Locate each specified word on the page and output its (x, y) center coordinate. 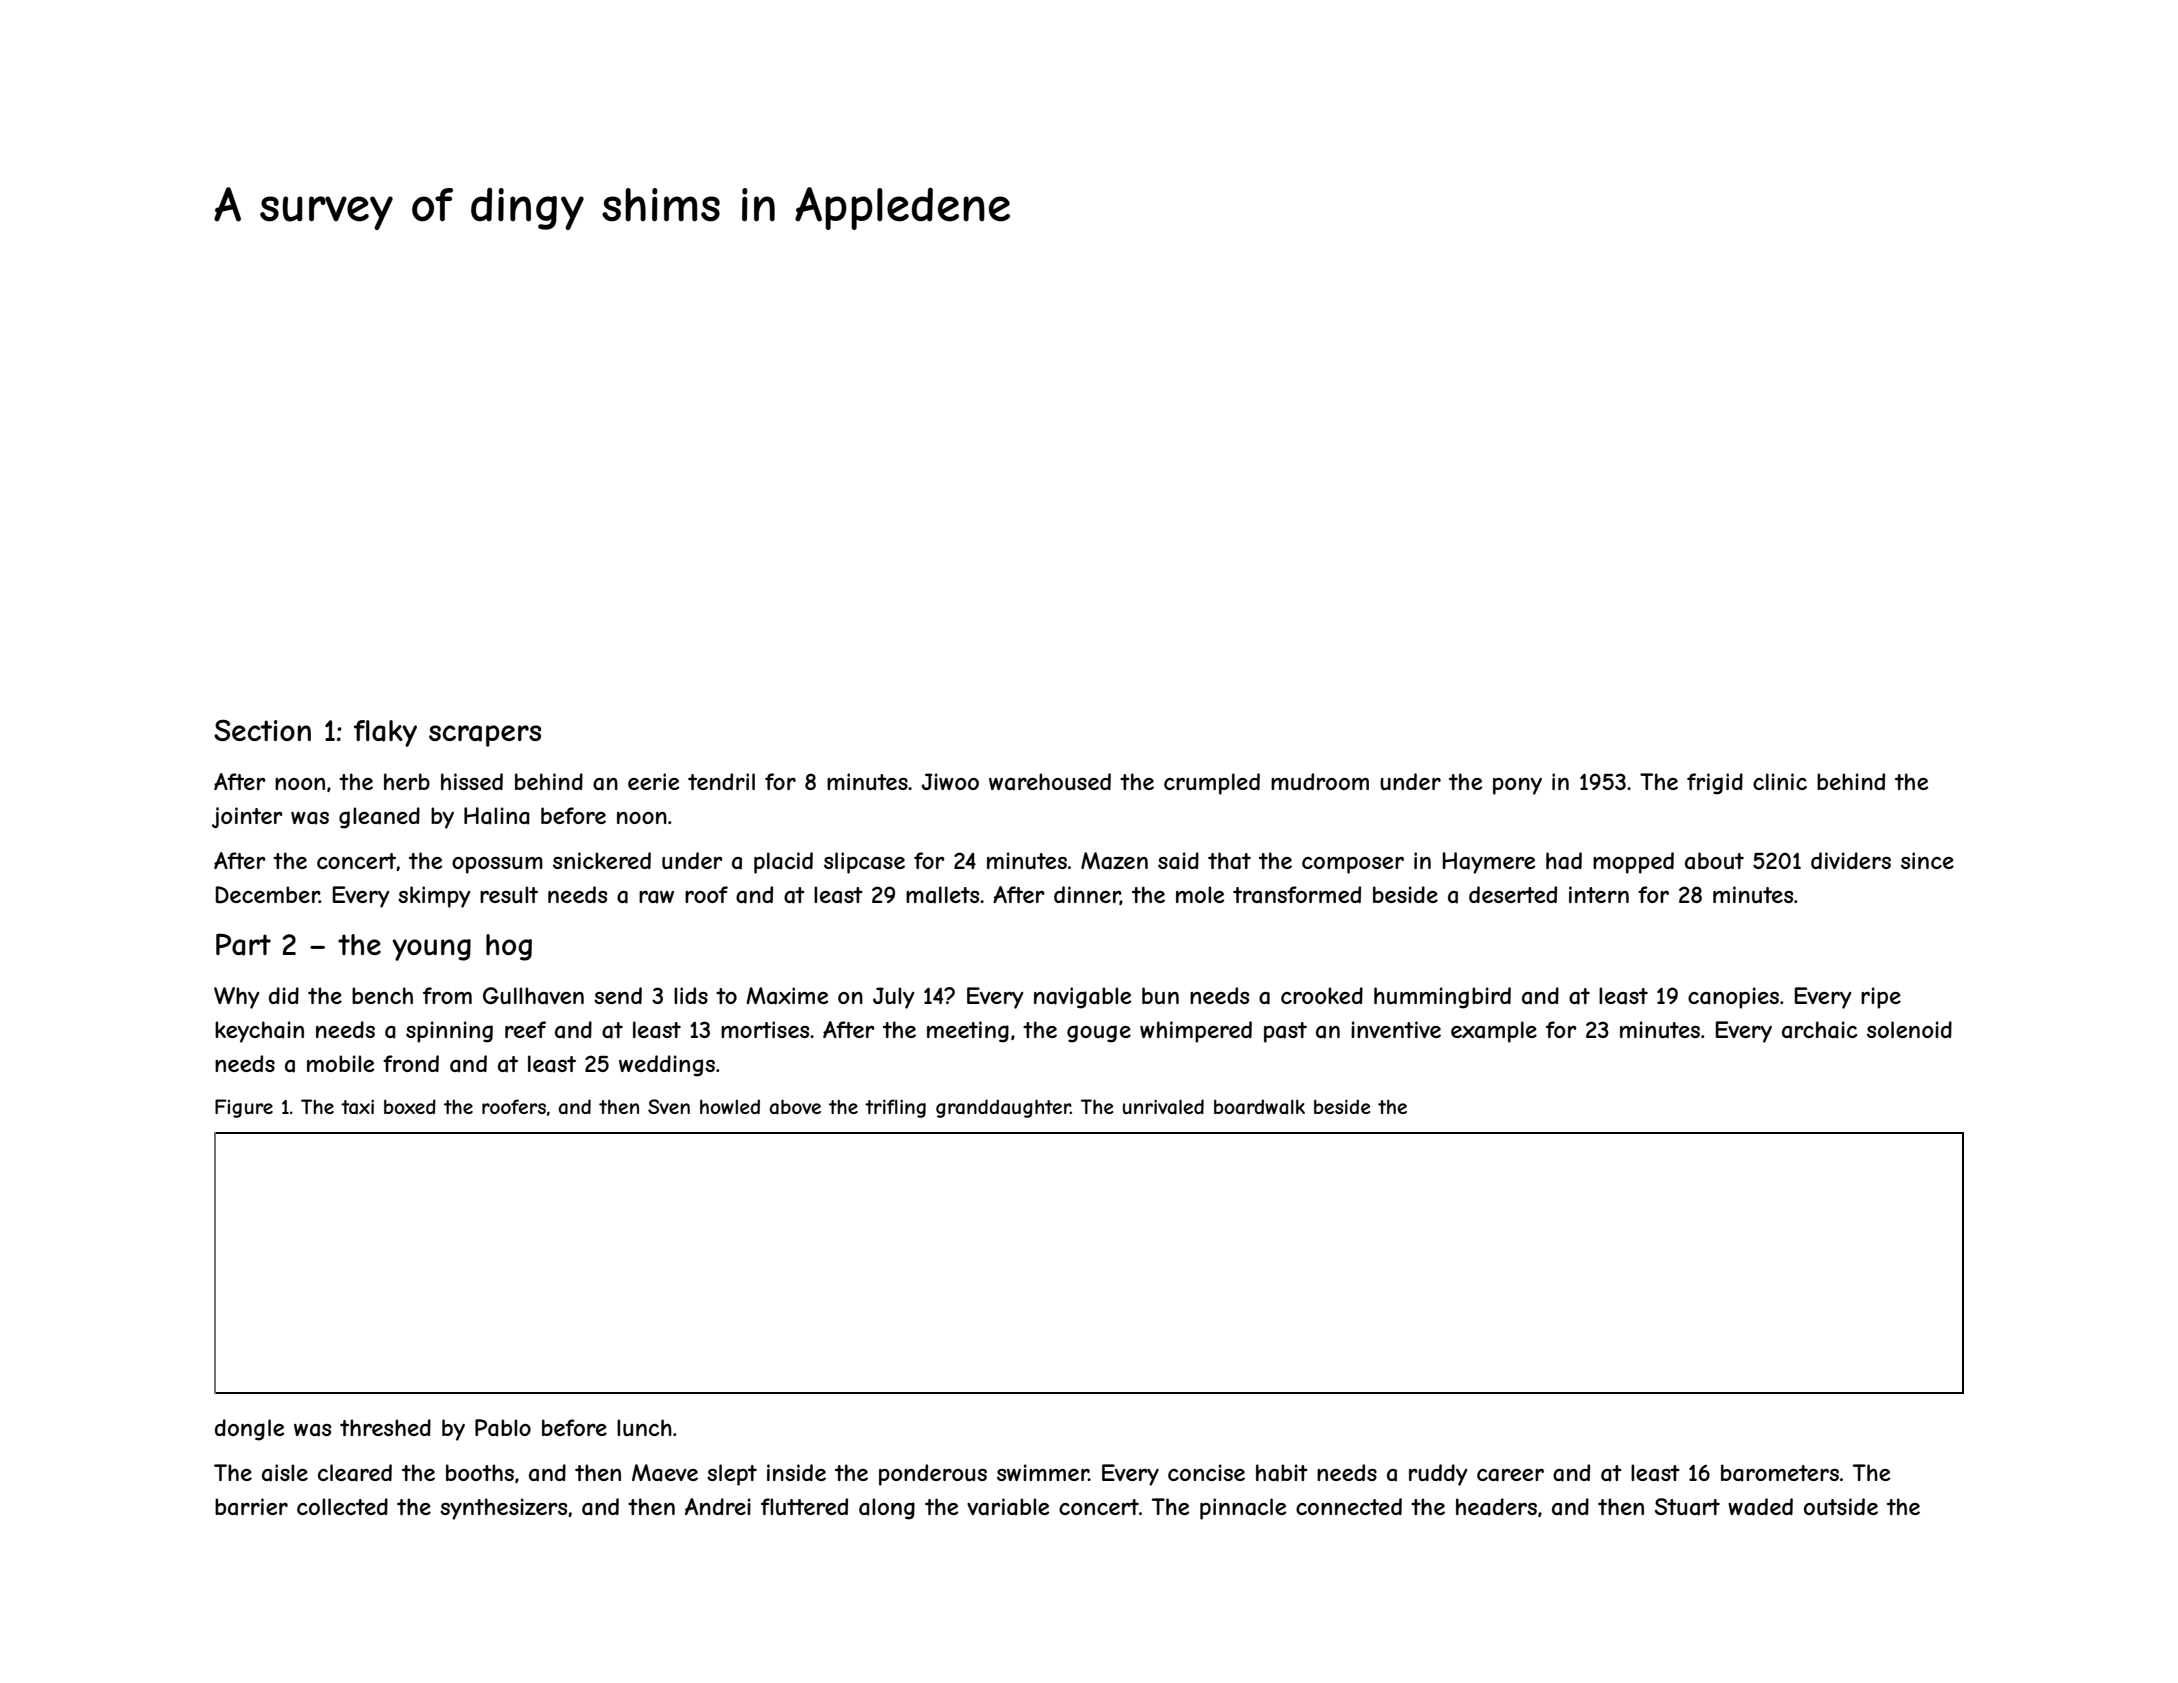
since (1927, 860)
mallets (942, 895)
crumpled (1212, 784)
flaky (385, 733)
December (267, 895)
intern (1599, 894)
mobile (340, 1063)
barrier (251, 1507)
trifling (895, 1108)
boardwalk (1259, 1107)
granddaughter (1003, 1108)
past (1285, 1032)
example (1494, 1032)
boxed (410, 1106)
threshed (385, 1427)
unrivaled (1163, 1107)
